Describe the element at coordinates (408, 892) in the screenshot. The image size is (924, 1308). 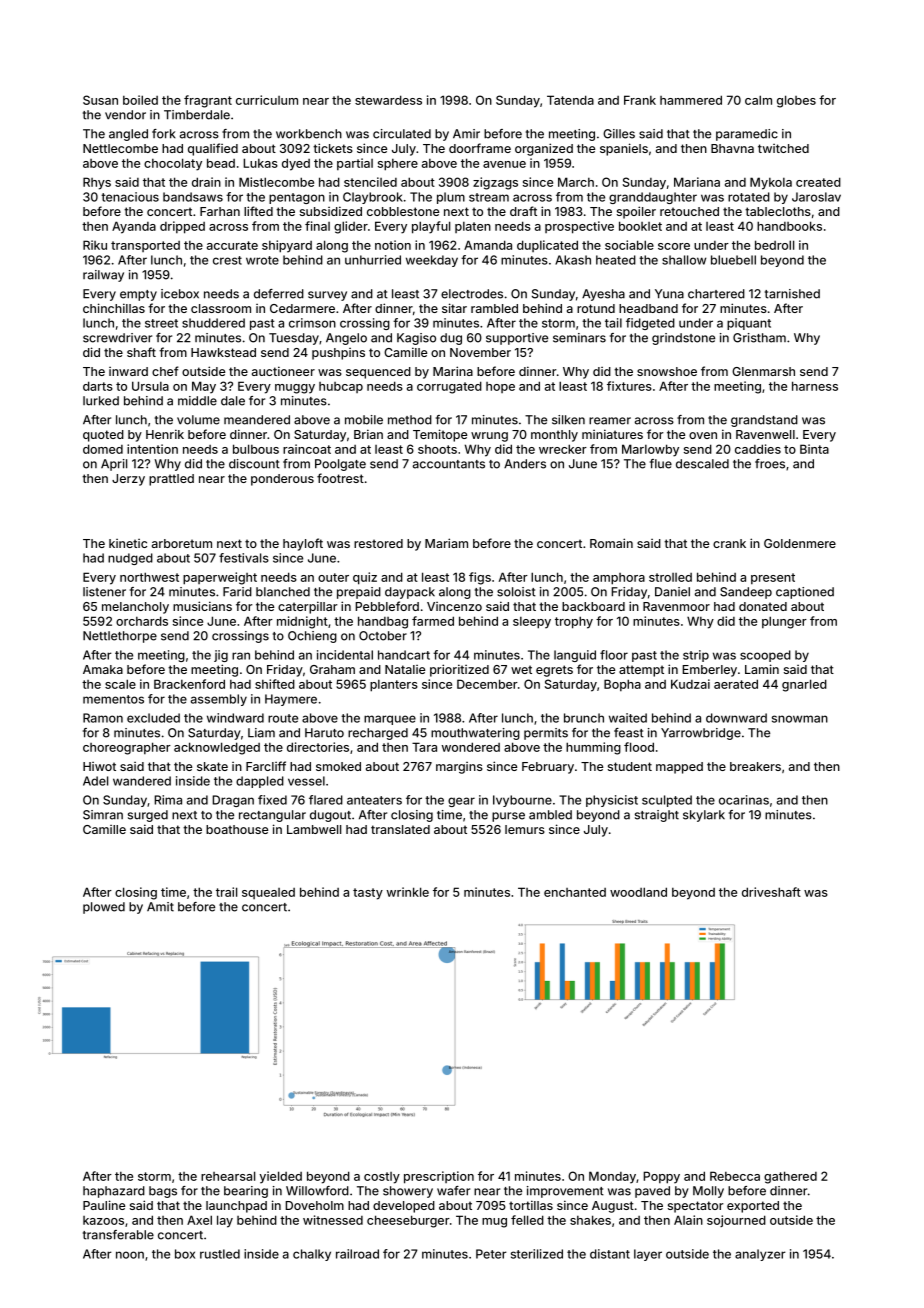
I see `wrinkle` at that location.
